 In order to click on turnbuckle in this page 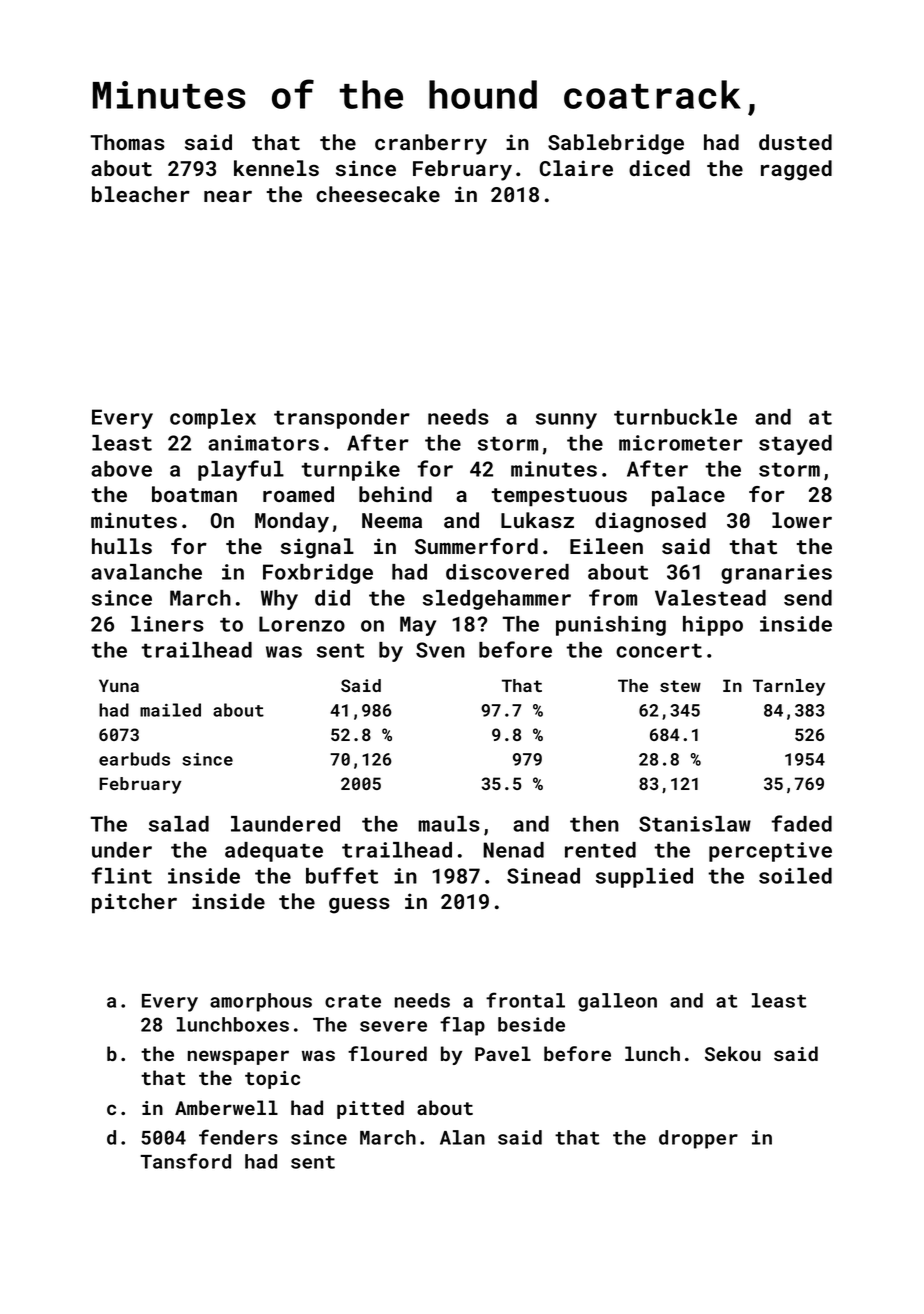, I will do `click(675, 417)`.
